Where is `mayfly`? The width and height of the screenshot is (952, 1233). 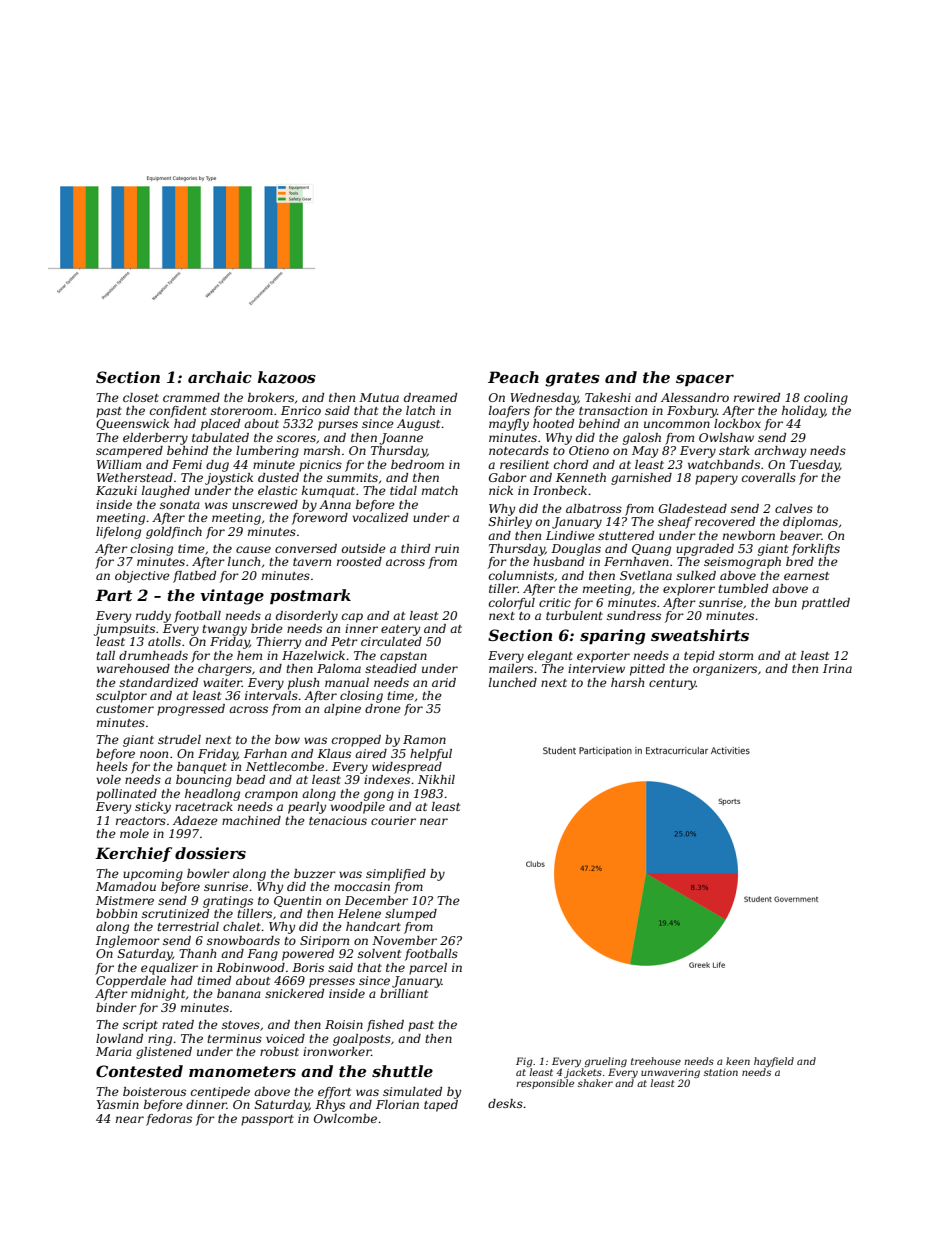
mayfly is located at coordinates (509, 425).
